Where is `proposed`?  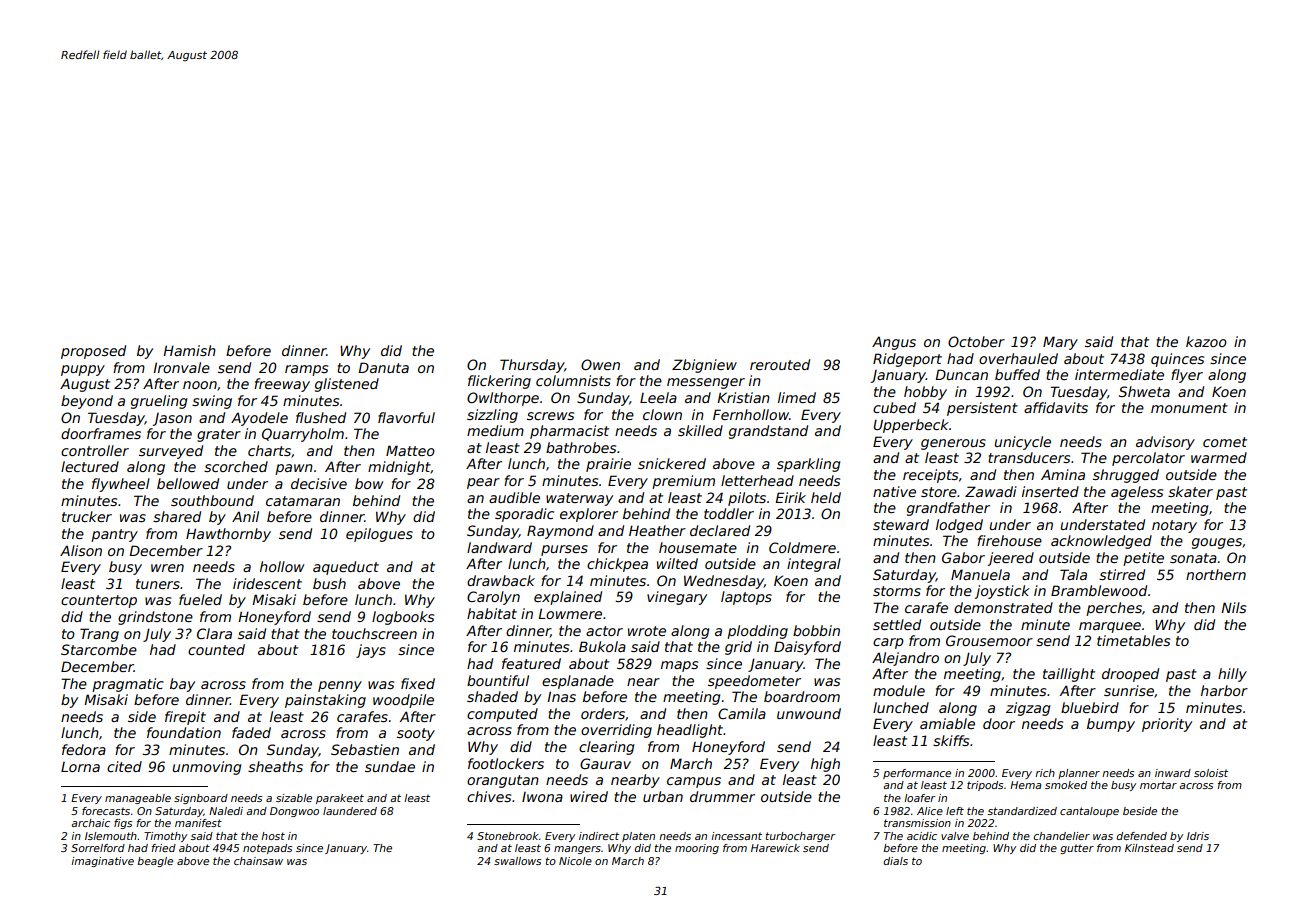
proposed is located at coordinates (93, 352).
